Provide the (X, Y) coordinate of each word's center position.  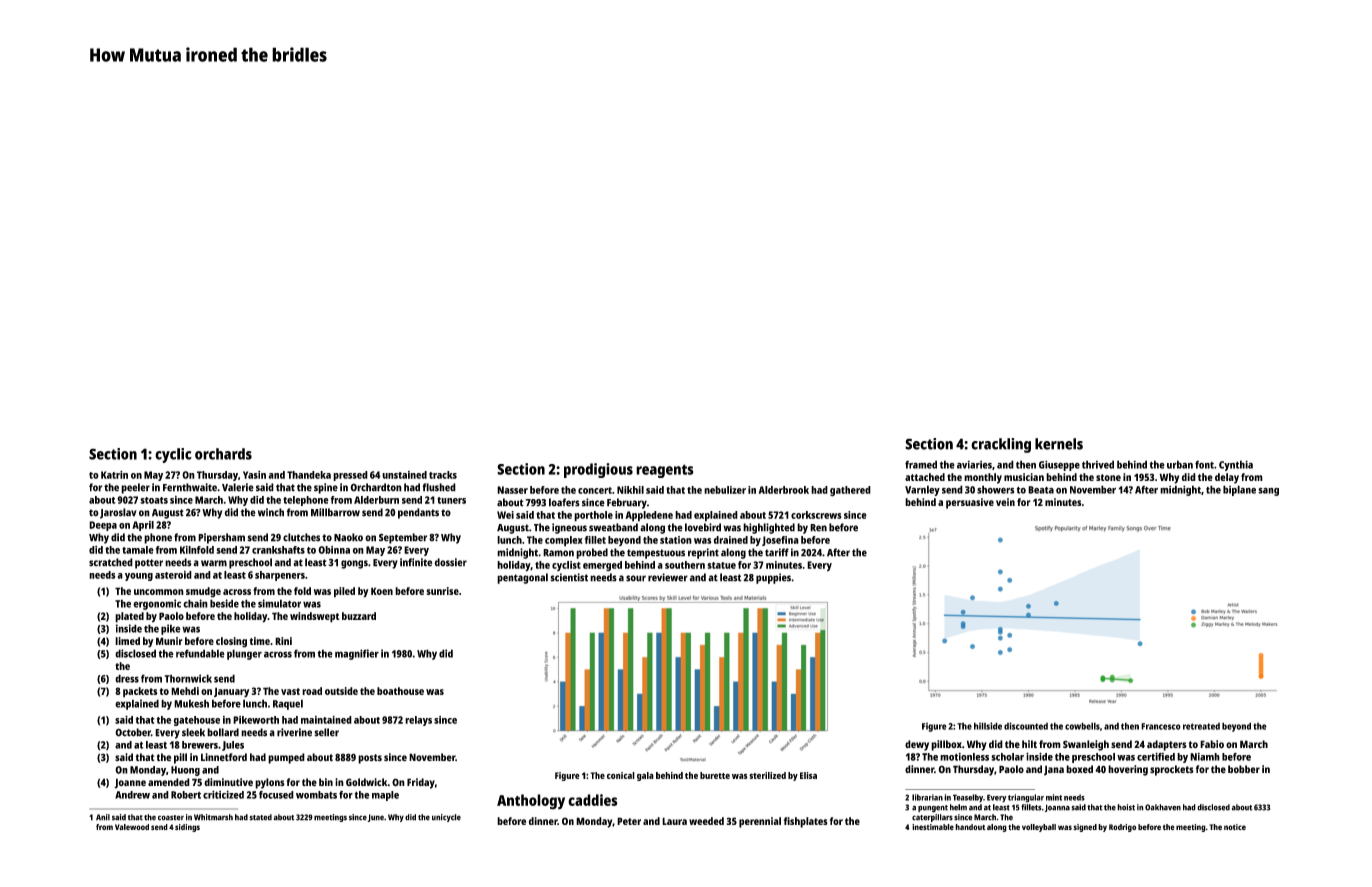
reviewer (668, 577)
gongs (354, 564)
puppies (773, 578)
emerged (602, 566)
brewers (200, 745)
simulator (279, 603)
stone (1108, 477)
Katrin (114, 475)
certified (1156, 756)
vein (1005, 502)
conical (621, 775)
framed (921, 464)
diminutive (228, 782)
